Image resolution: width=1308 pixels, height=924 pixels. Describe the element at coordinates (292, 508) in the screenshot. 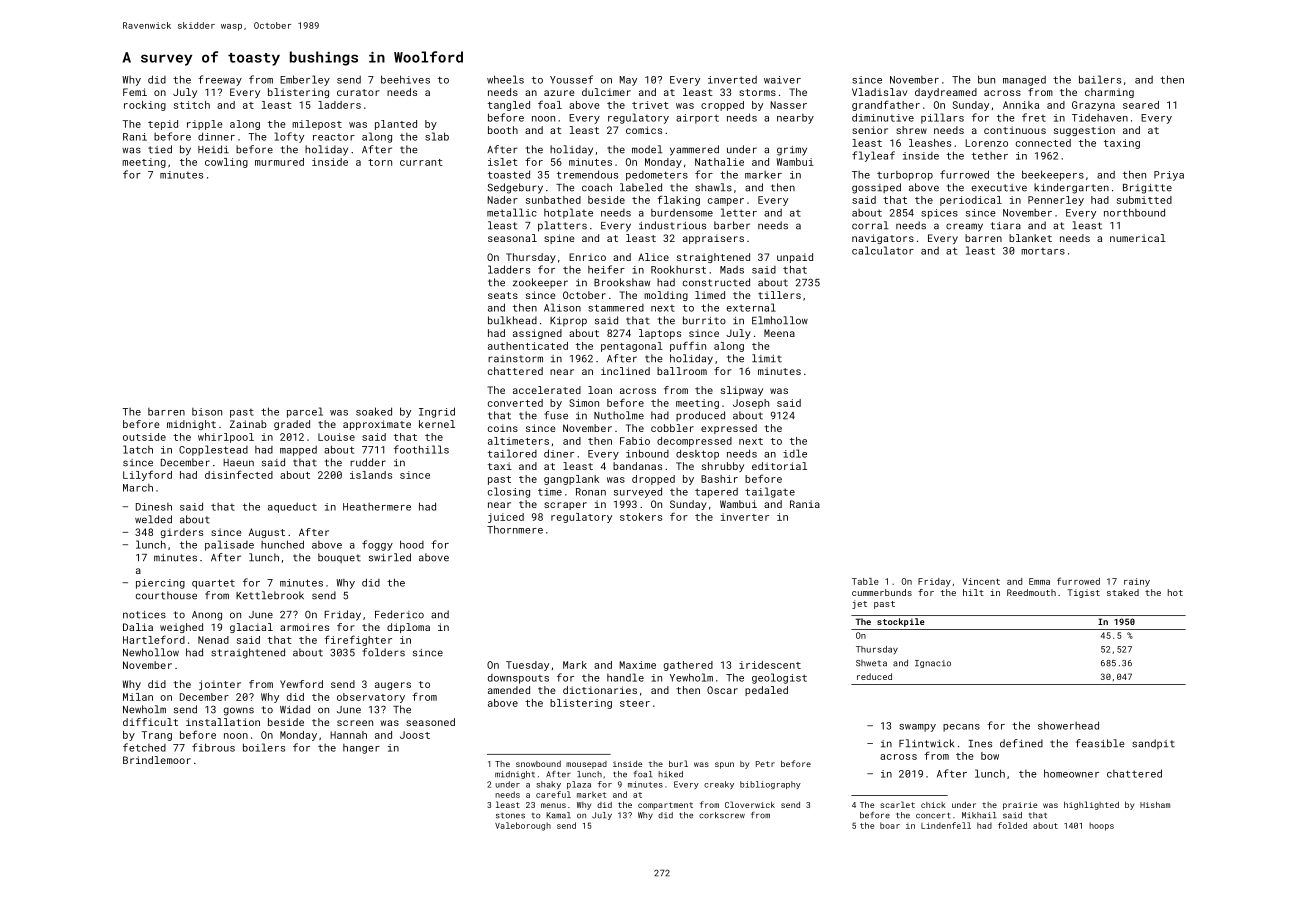

I see `aqueduct` at that location.
